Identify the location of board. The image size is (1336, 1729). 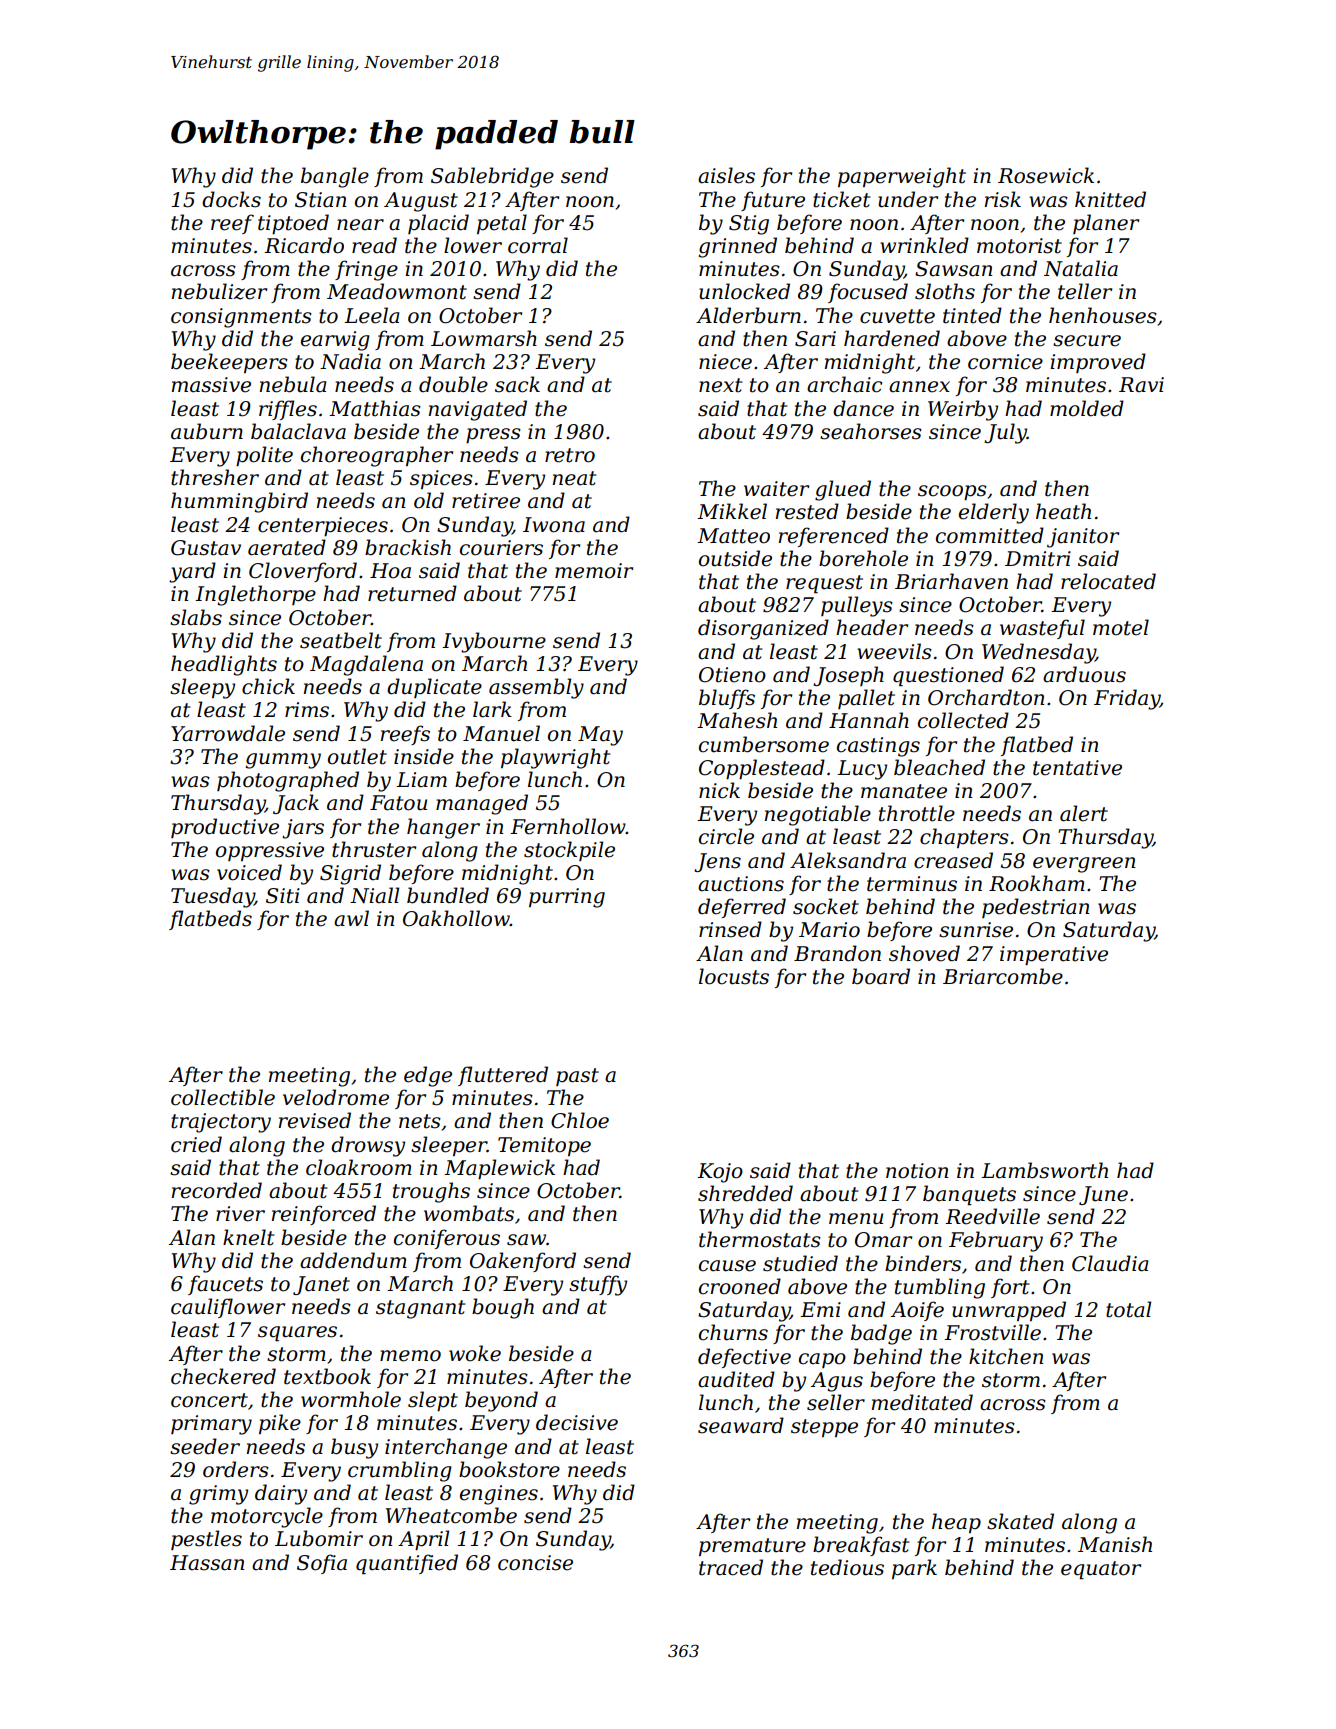
(881, 976).
